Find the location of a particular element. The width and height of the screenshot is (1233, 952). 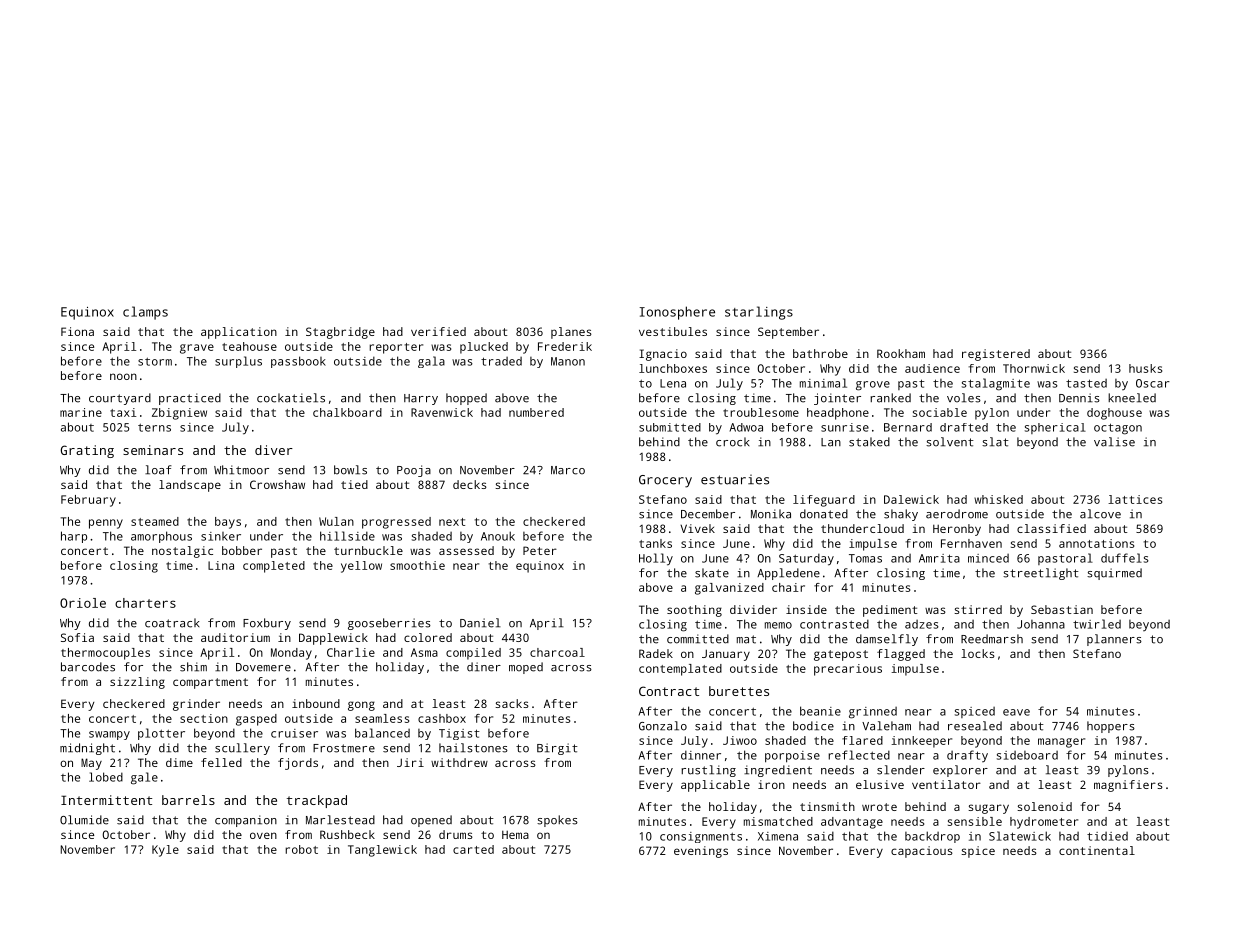

Peter is located at coordinates (540, 550).
